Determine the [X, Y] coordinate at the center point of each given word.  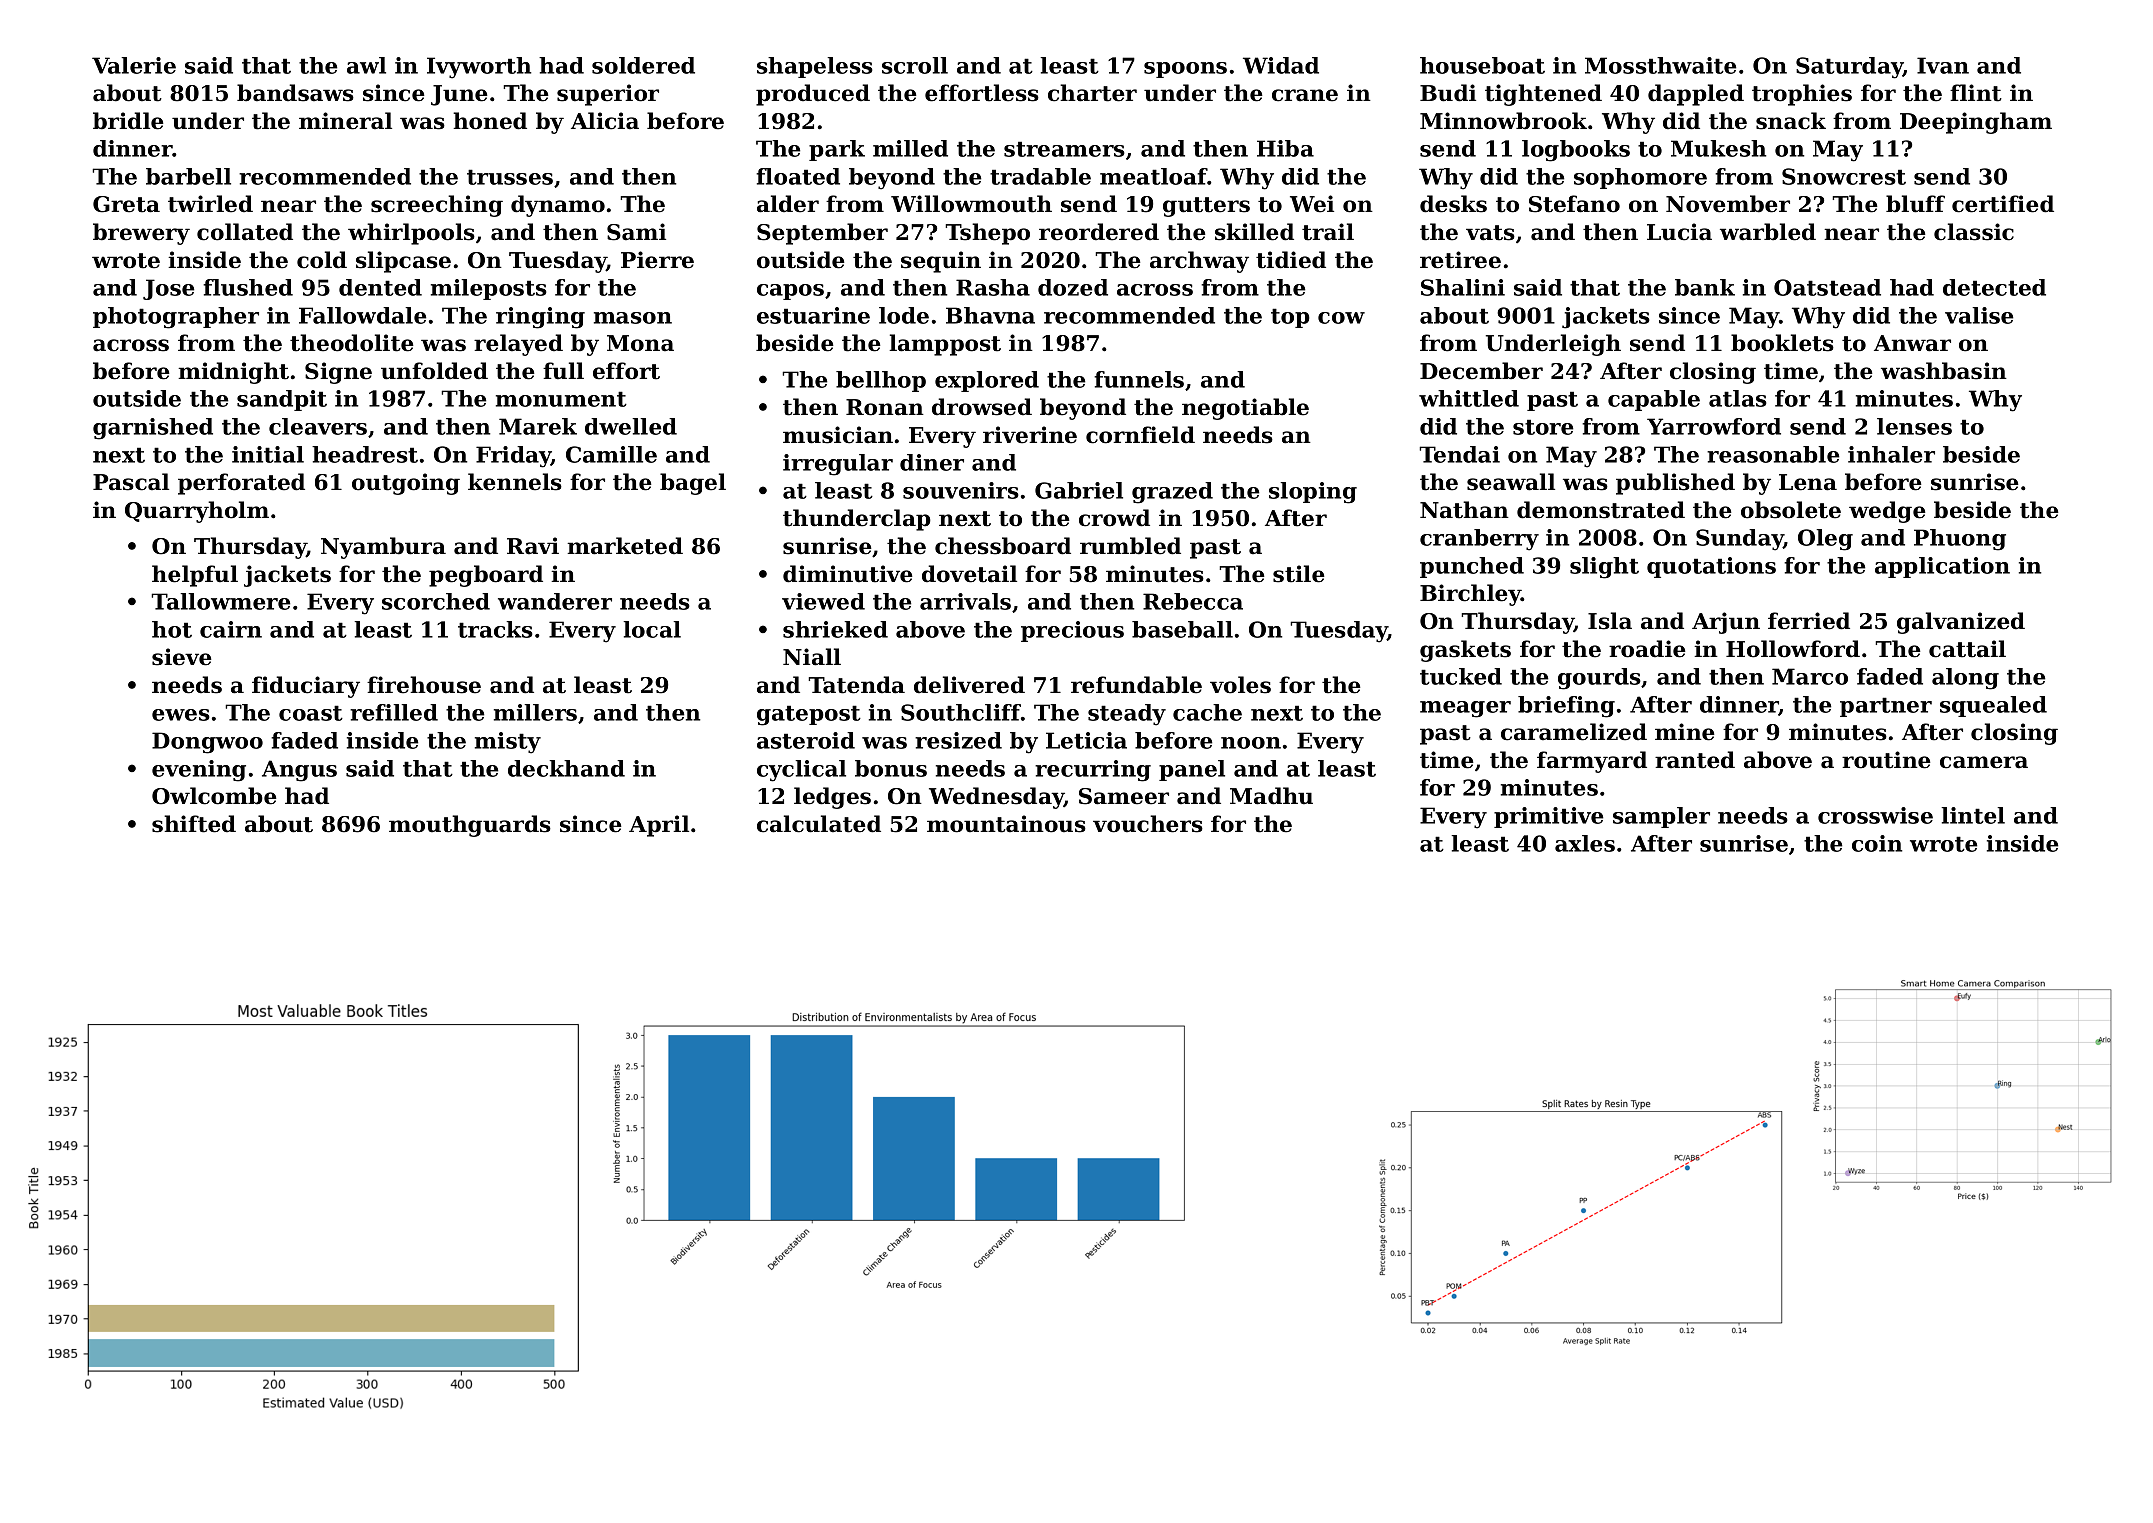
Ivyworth [479, 68]
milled [910, 148]
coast [311, 713]
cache [1207, 712]
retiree [1460, 260]
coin [1877, 843]
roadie [1647, 649]
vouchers [1148, 824]
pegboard [486, 576]
